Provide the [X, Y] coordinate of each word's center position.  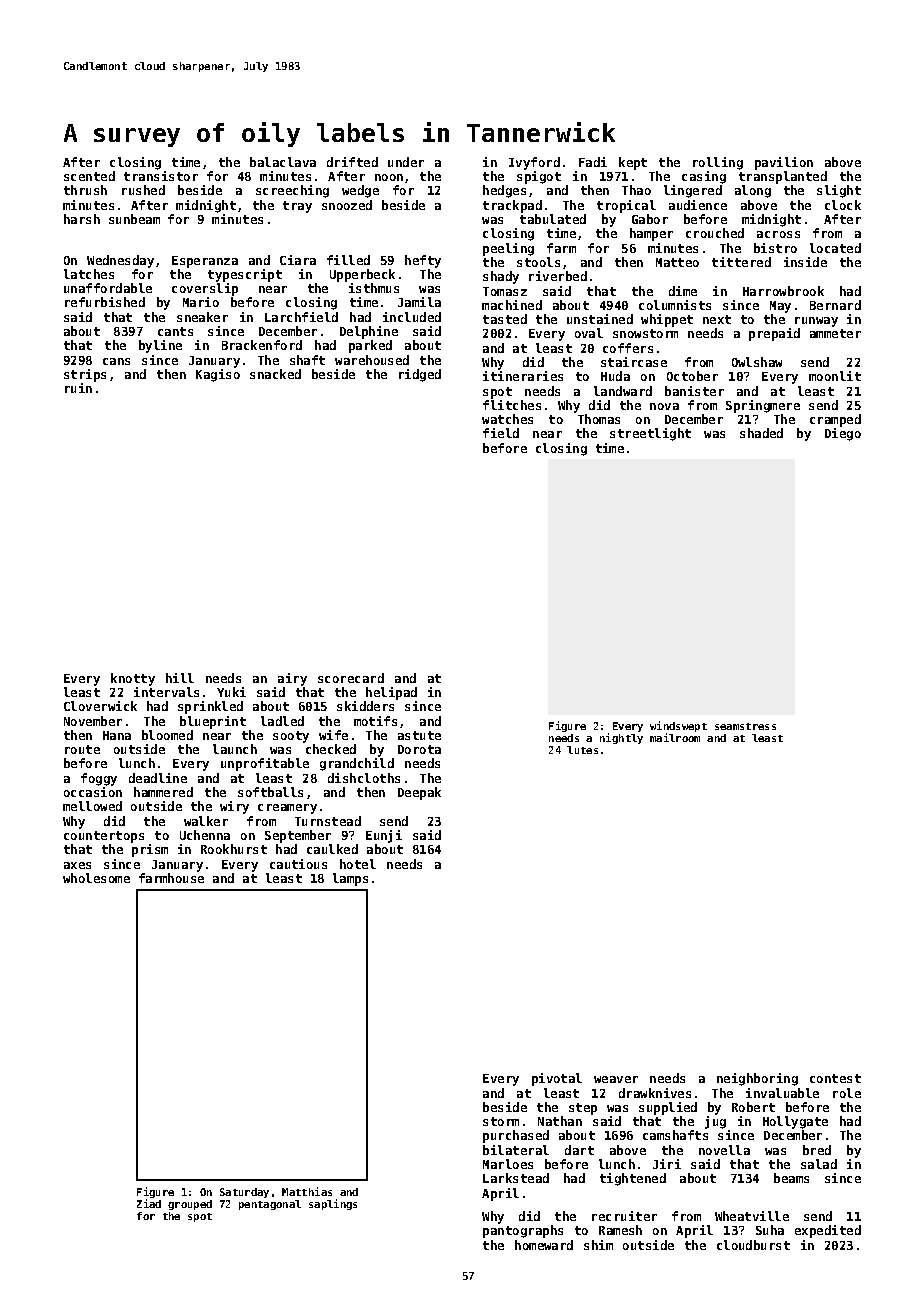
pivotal [557, 1079]
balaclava [283, 162]
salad [819, 1164]
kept [633, 163]
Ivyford [534, 163]
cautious [298, 864]
